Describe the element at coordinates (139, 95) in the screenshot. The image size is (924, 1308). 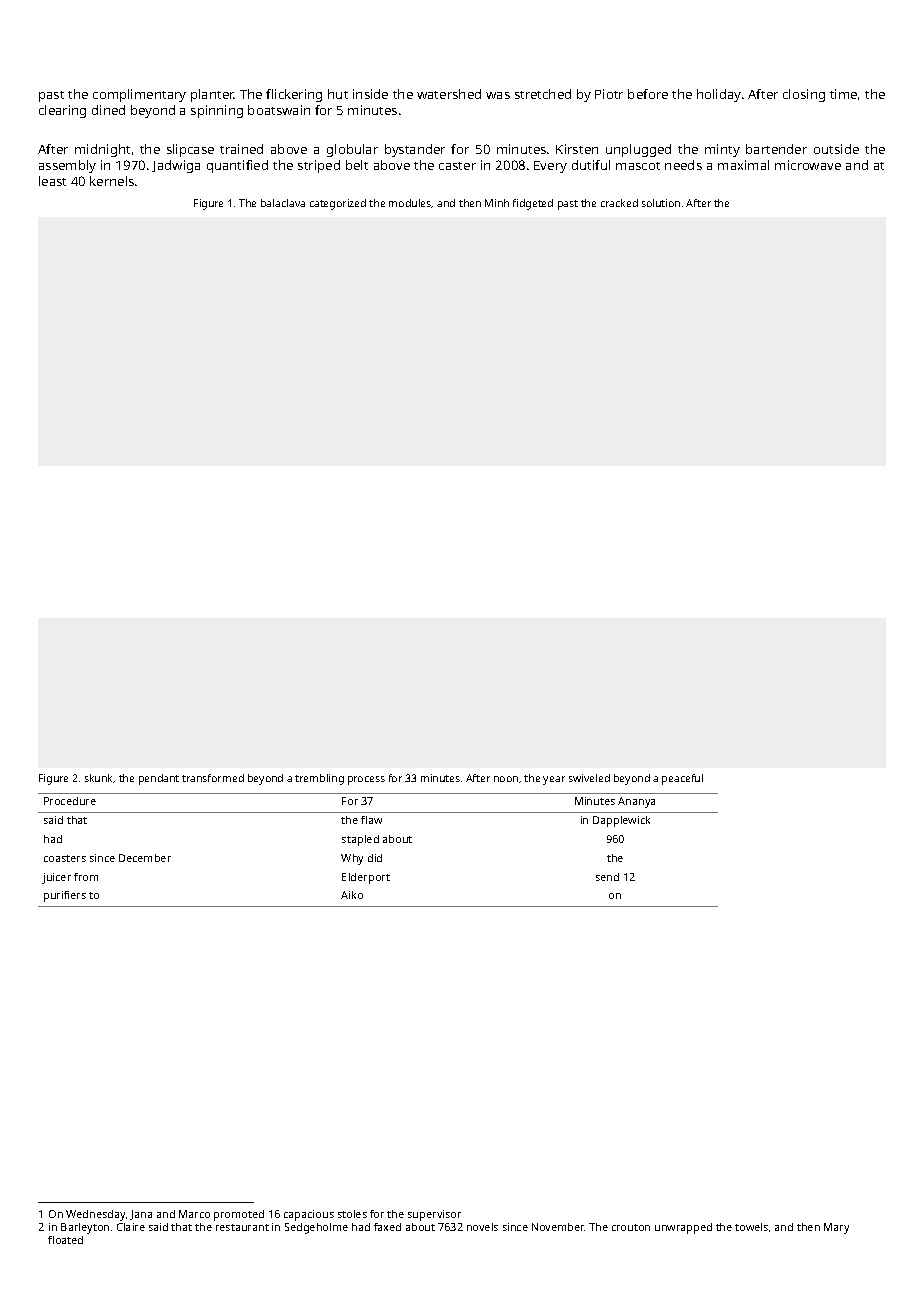
I see `complimentary` at that location.
